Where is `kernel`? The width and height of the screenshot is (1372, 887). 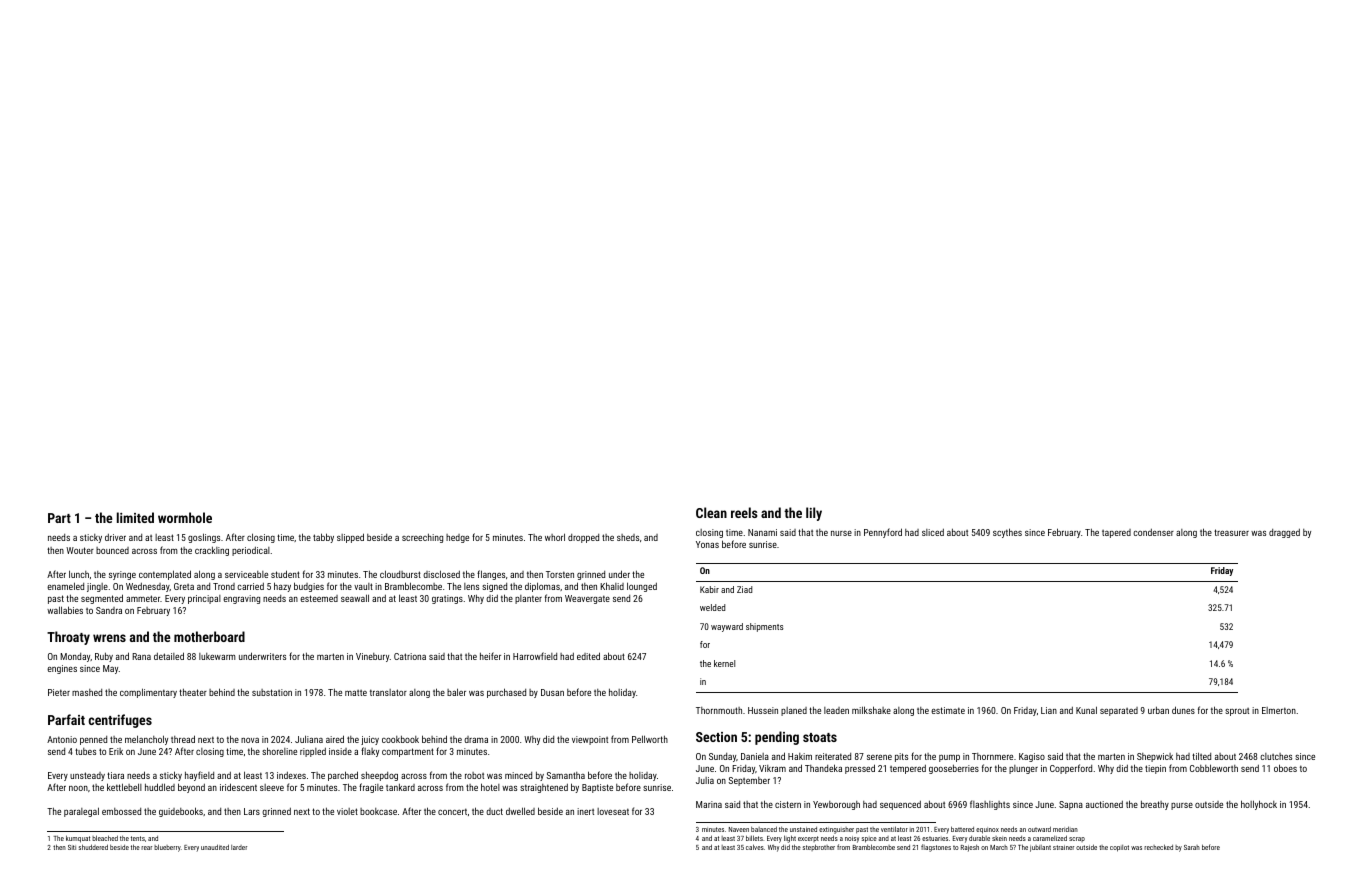 kernel is located at coordinates (724, 663).
